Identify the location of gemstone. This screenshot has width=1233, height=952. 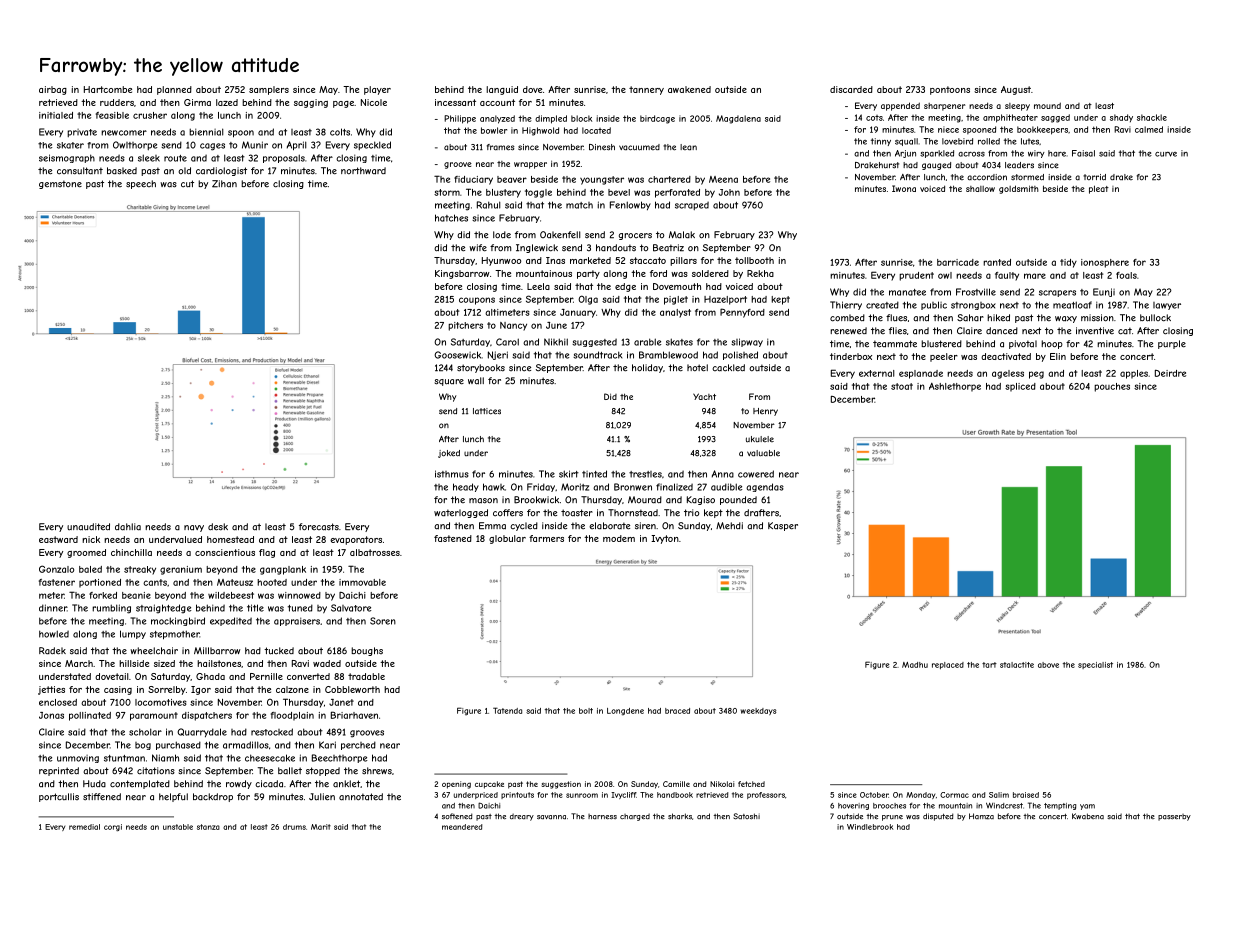
(60, 184).
